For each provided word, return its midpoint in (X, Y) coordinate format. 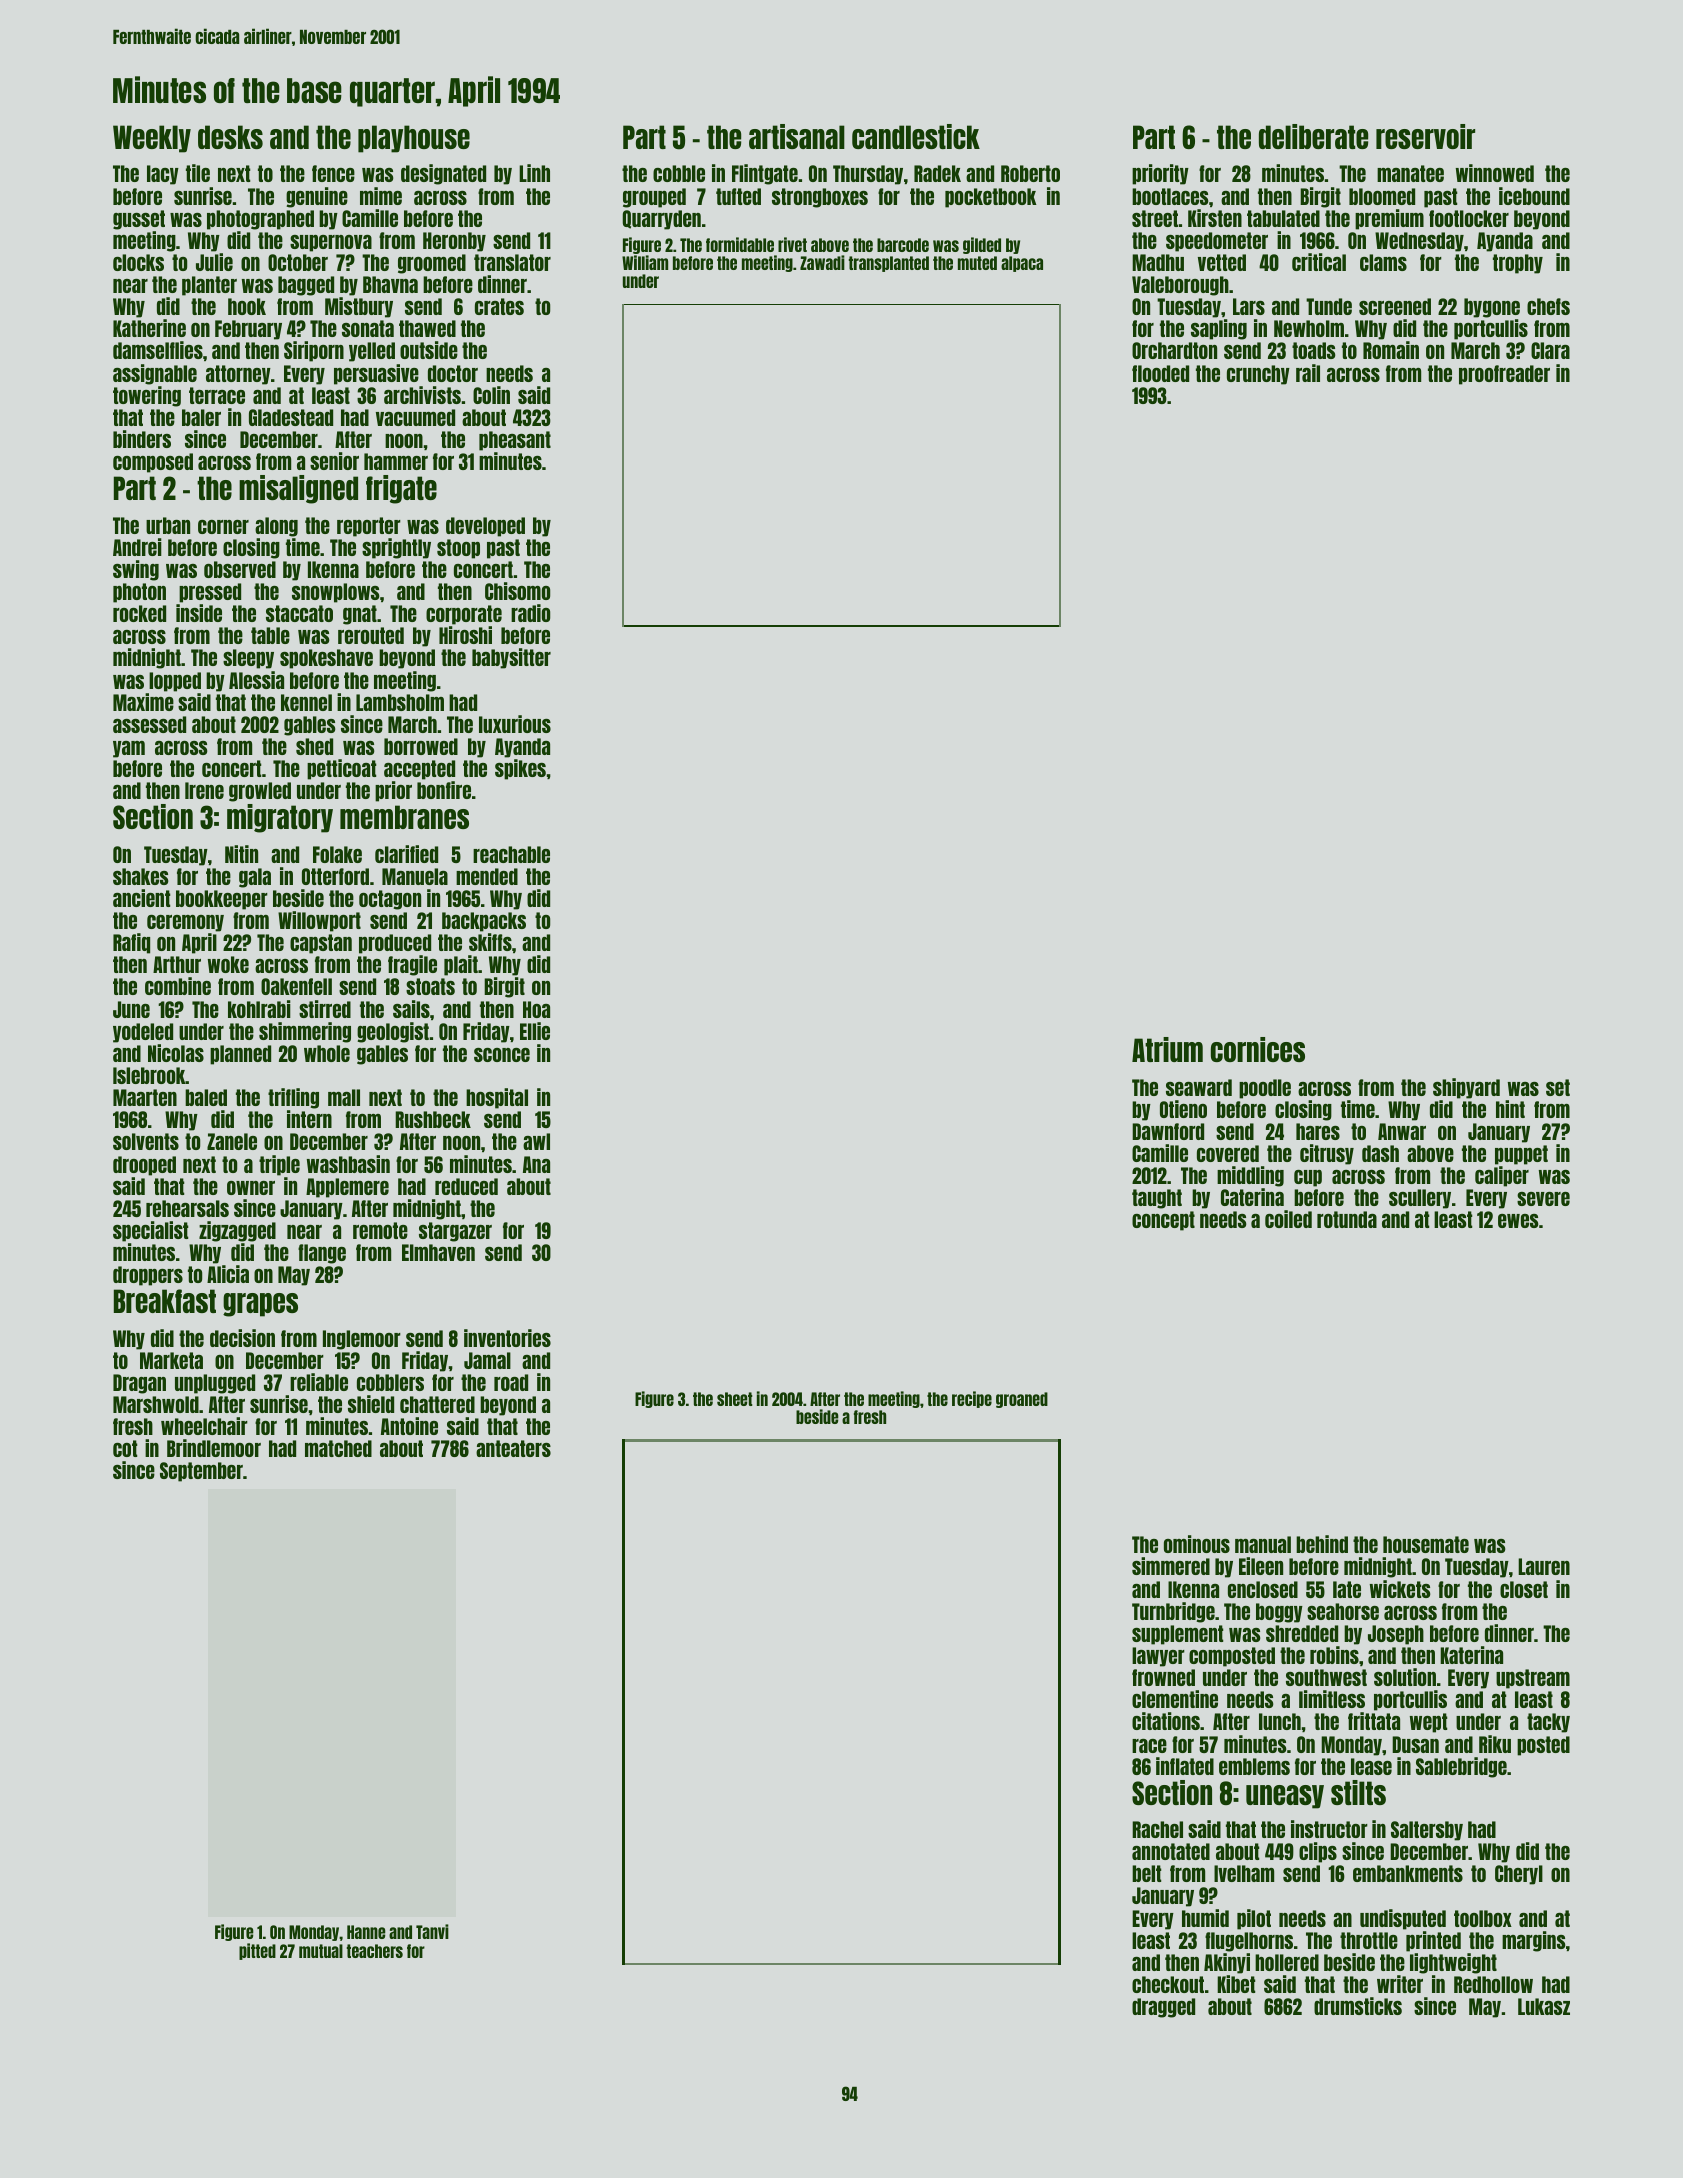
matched (338, 1448)
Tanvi (432, 1931)
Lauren (1544, 1566)
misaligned (298, 489)
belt (1146, 1873)
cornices (1258, 1049)
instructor (1329, 1829)
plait (461, 965)
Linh (534, 173)
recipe (972, 1399)
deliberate (1313, 136)
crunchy (1258, 375)
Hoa (536, 1009)
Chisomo (517, 591)
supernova (331, 243)
